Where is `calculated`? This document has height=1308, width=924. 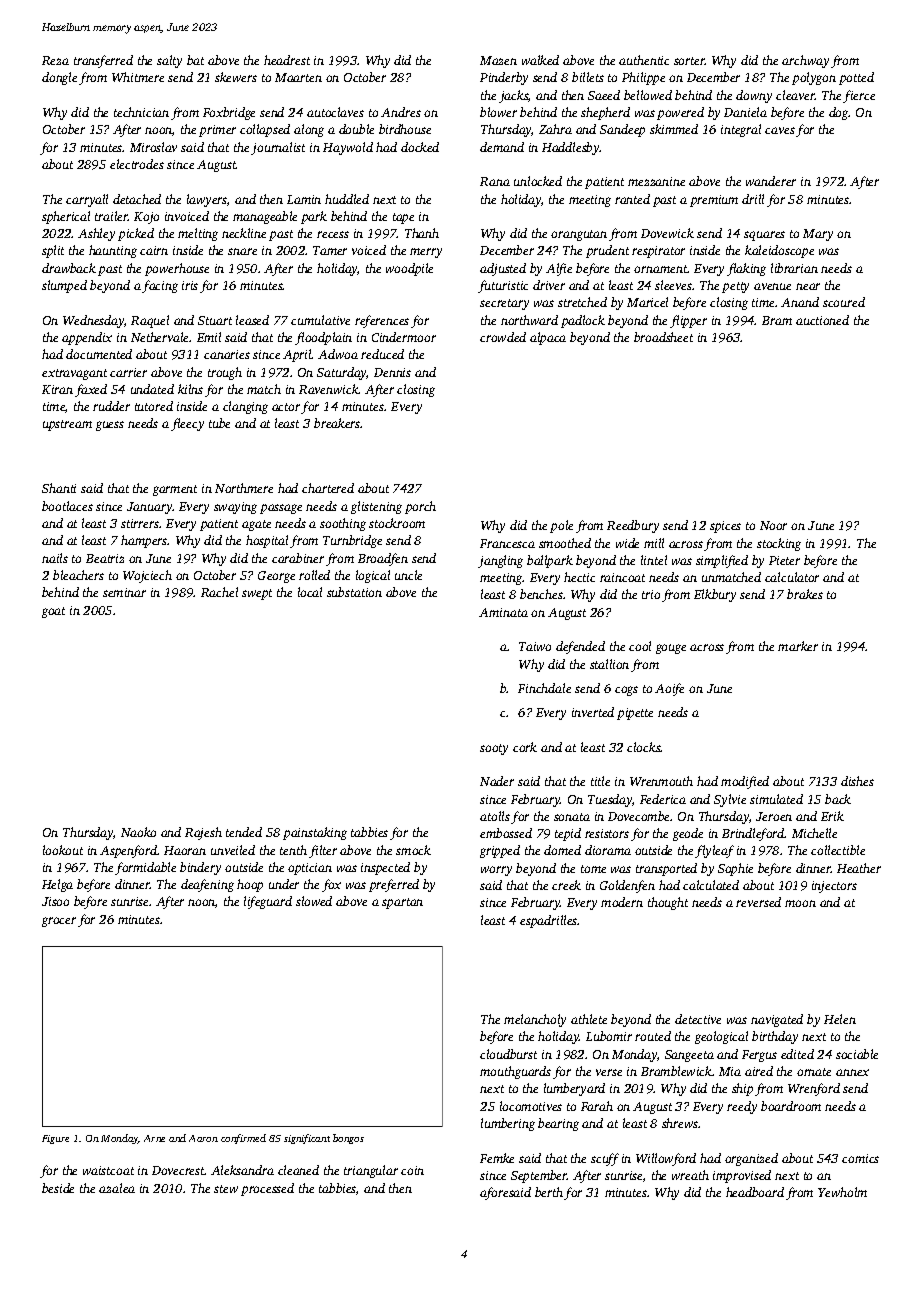
calculated is located at coordinates (711, 885).
